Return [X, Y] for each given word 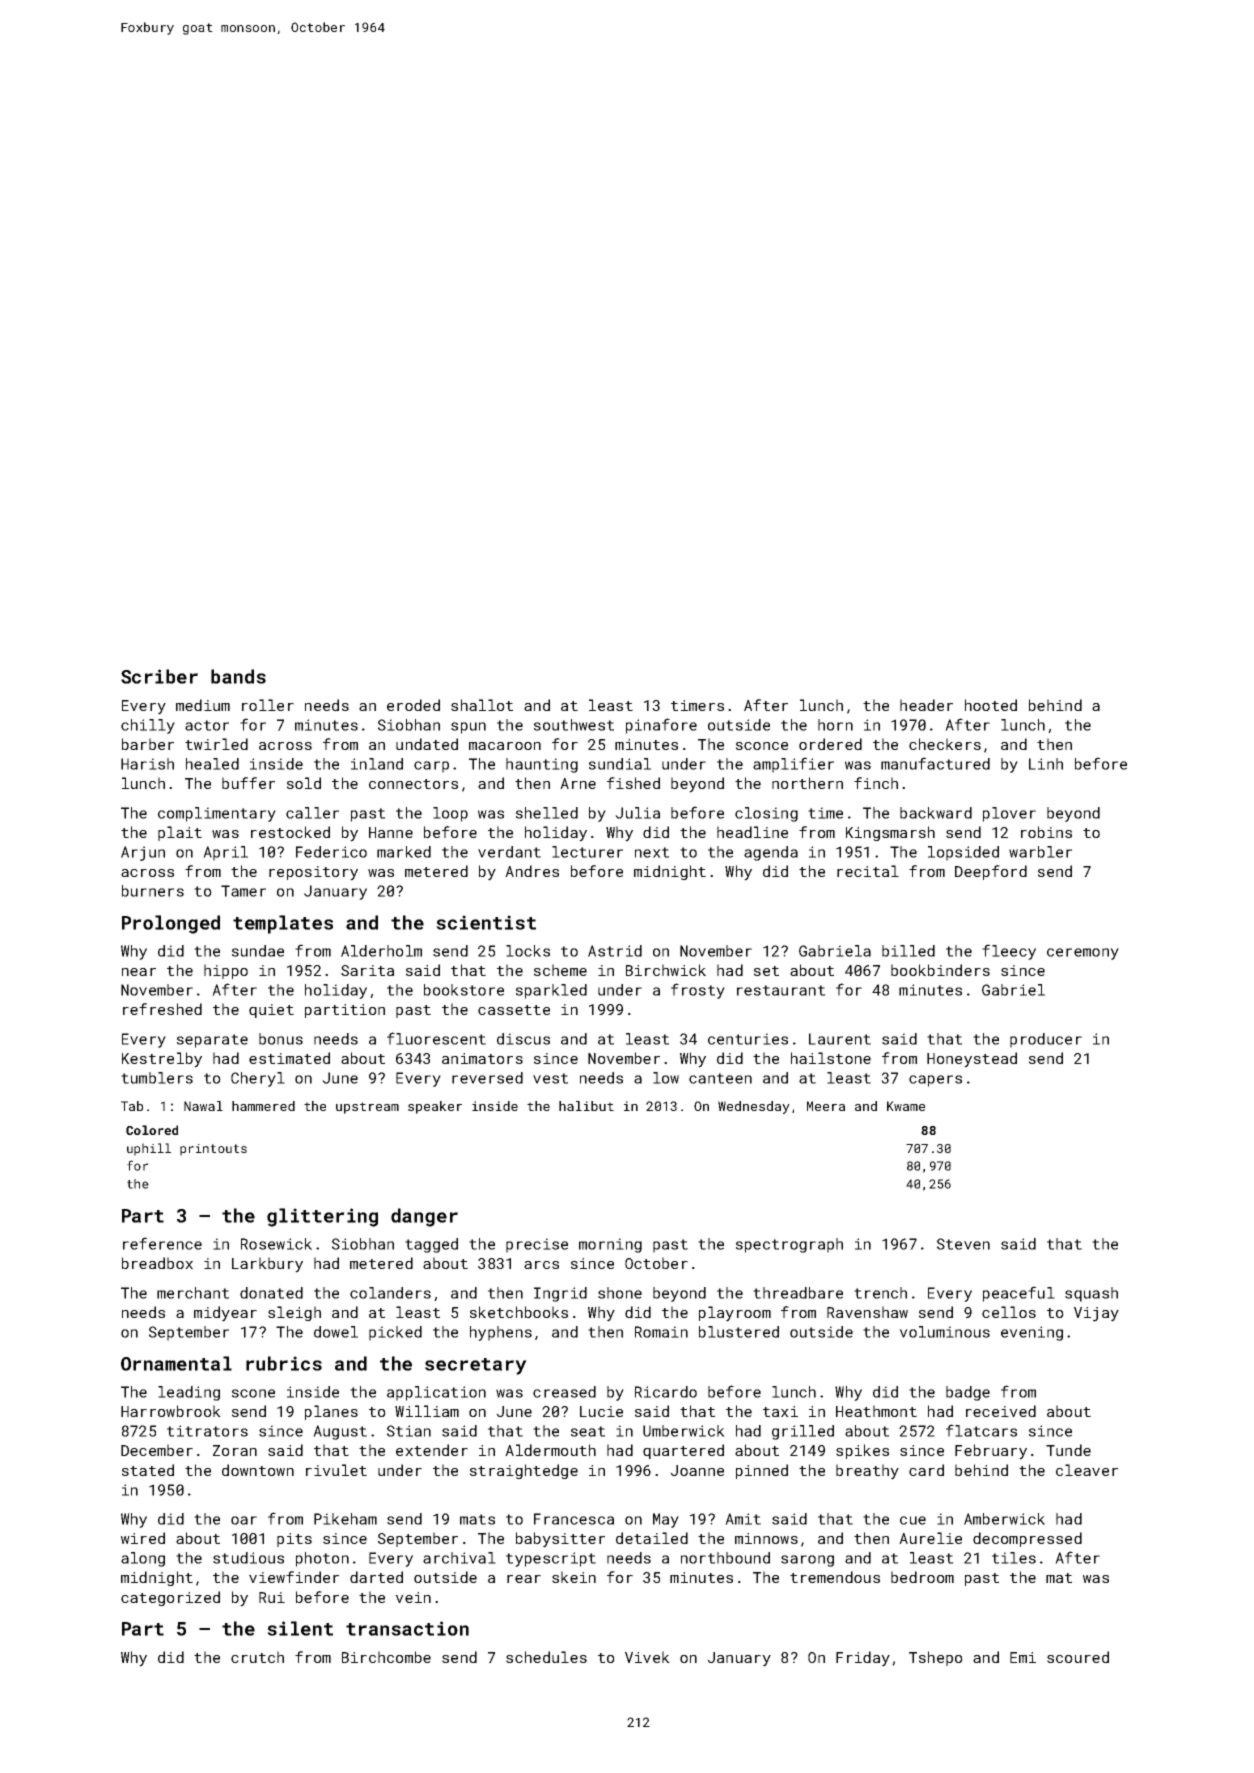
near [139, 972]
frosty [698, 991]
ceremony [1083, 954]
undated [427, 744]
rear [524, 1579]
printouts [213, 1150]
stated [148, 1470]
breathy [867, 1472]
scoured [1078, 1657]
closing [766, 814]
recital [868, 871]
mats [477, 1519]
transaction [407, 1628]
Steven [963, 1244]
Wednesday [754, 1107]
